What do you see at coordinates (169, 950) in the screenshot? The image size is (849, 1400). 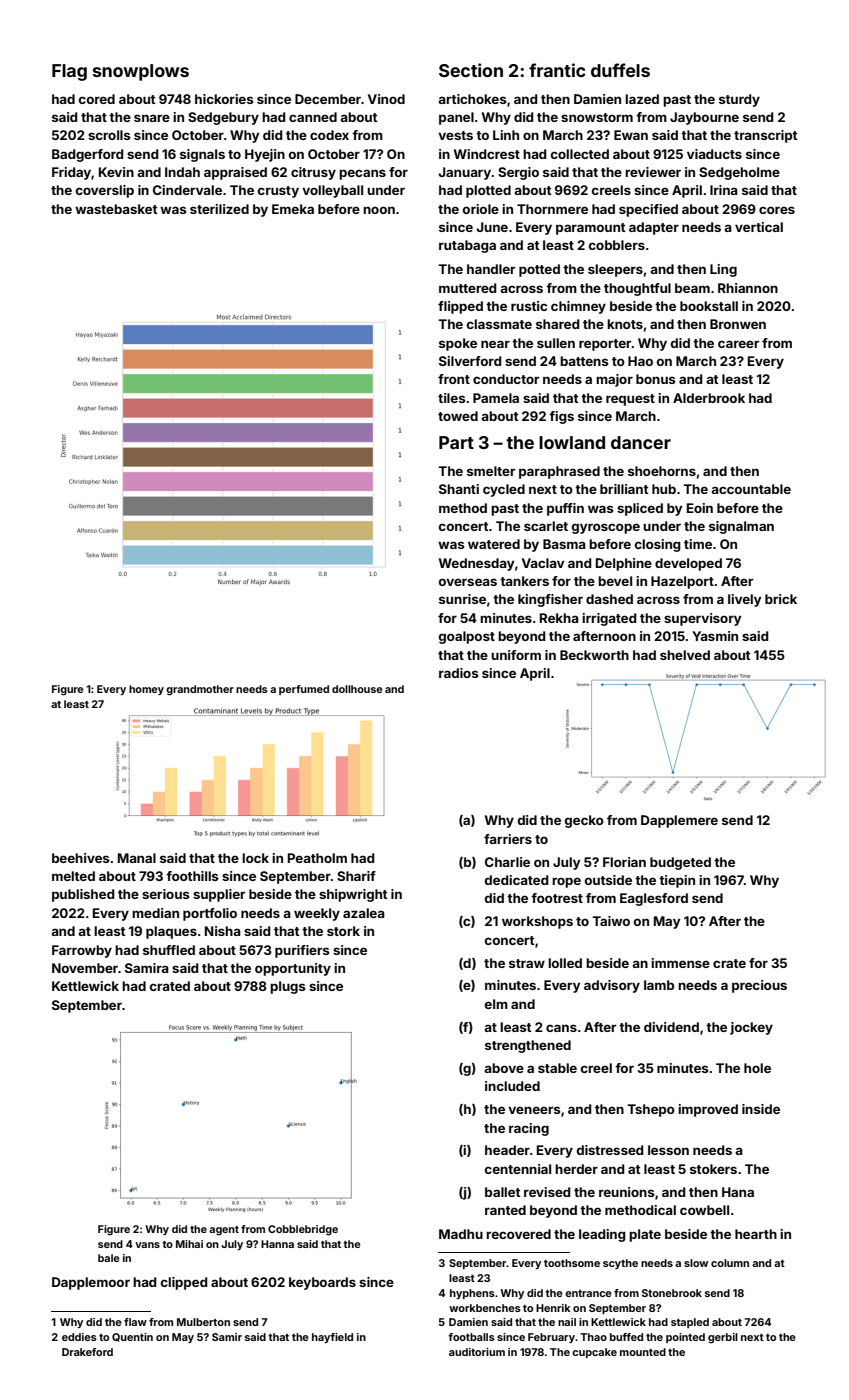 I see `shuffled` at bounding box center [169, 950].
